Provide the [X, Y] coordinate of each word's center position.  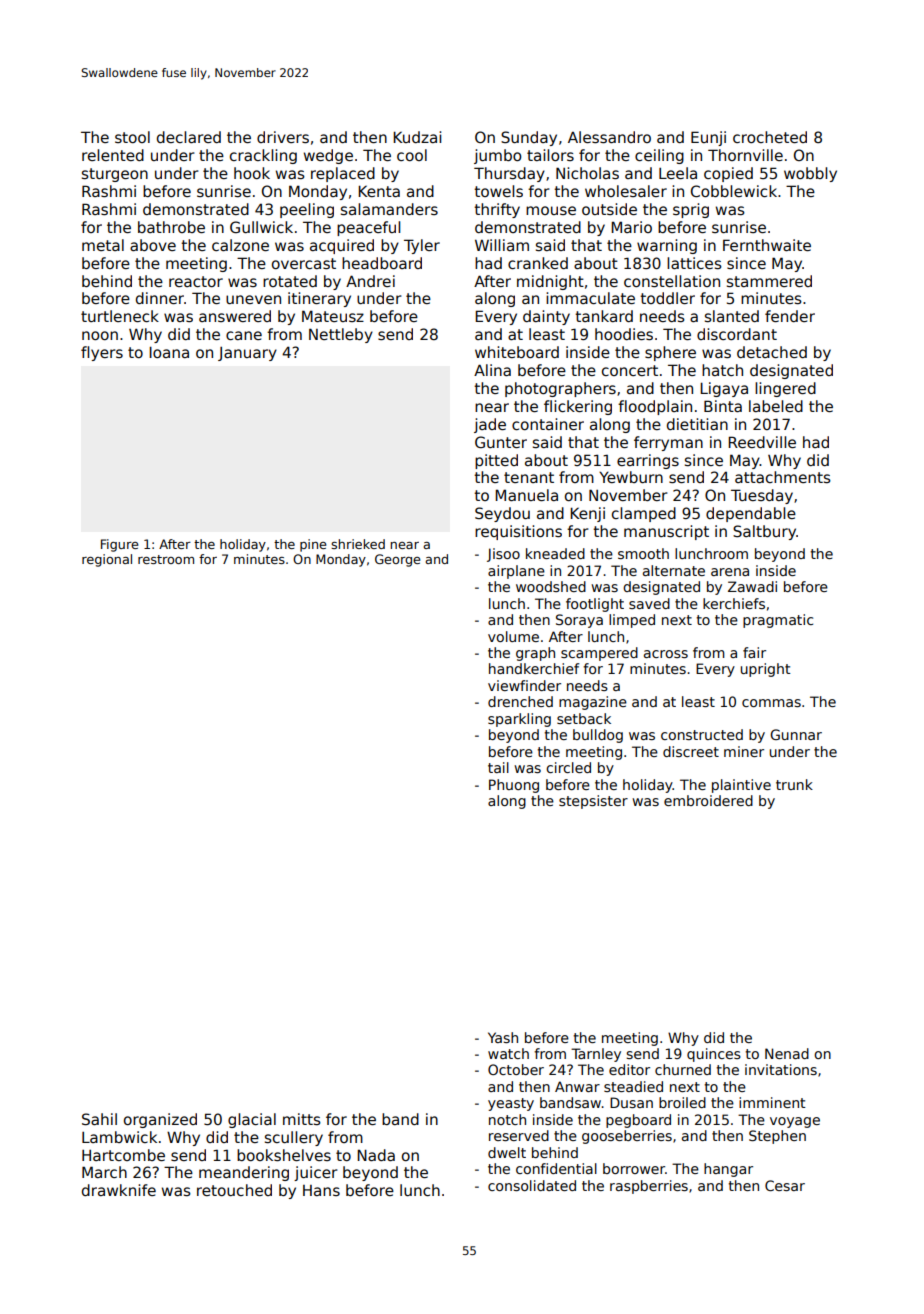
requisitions [518, 532]
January [247, 354]
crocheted [770, 137]
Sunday [529, 138]
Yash [503, 1037]
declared [189, 137]
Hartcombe [123, 1155]
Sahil [99, 1119]
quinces [714, 1055]
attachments [783, 477]
